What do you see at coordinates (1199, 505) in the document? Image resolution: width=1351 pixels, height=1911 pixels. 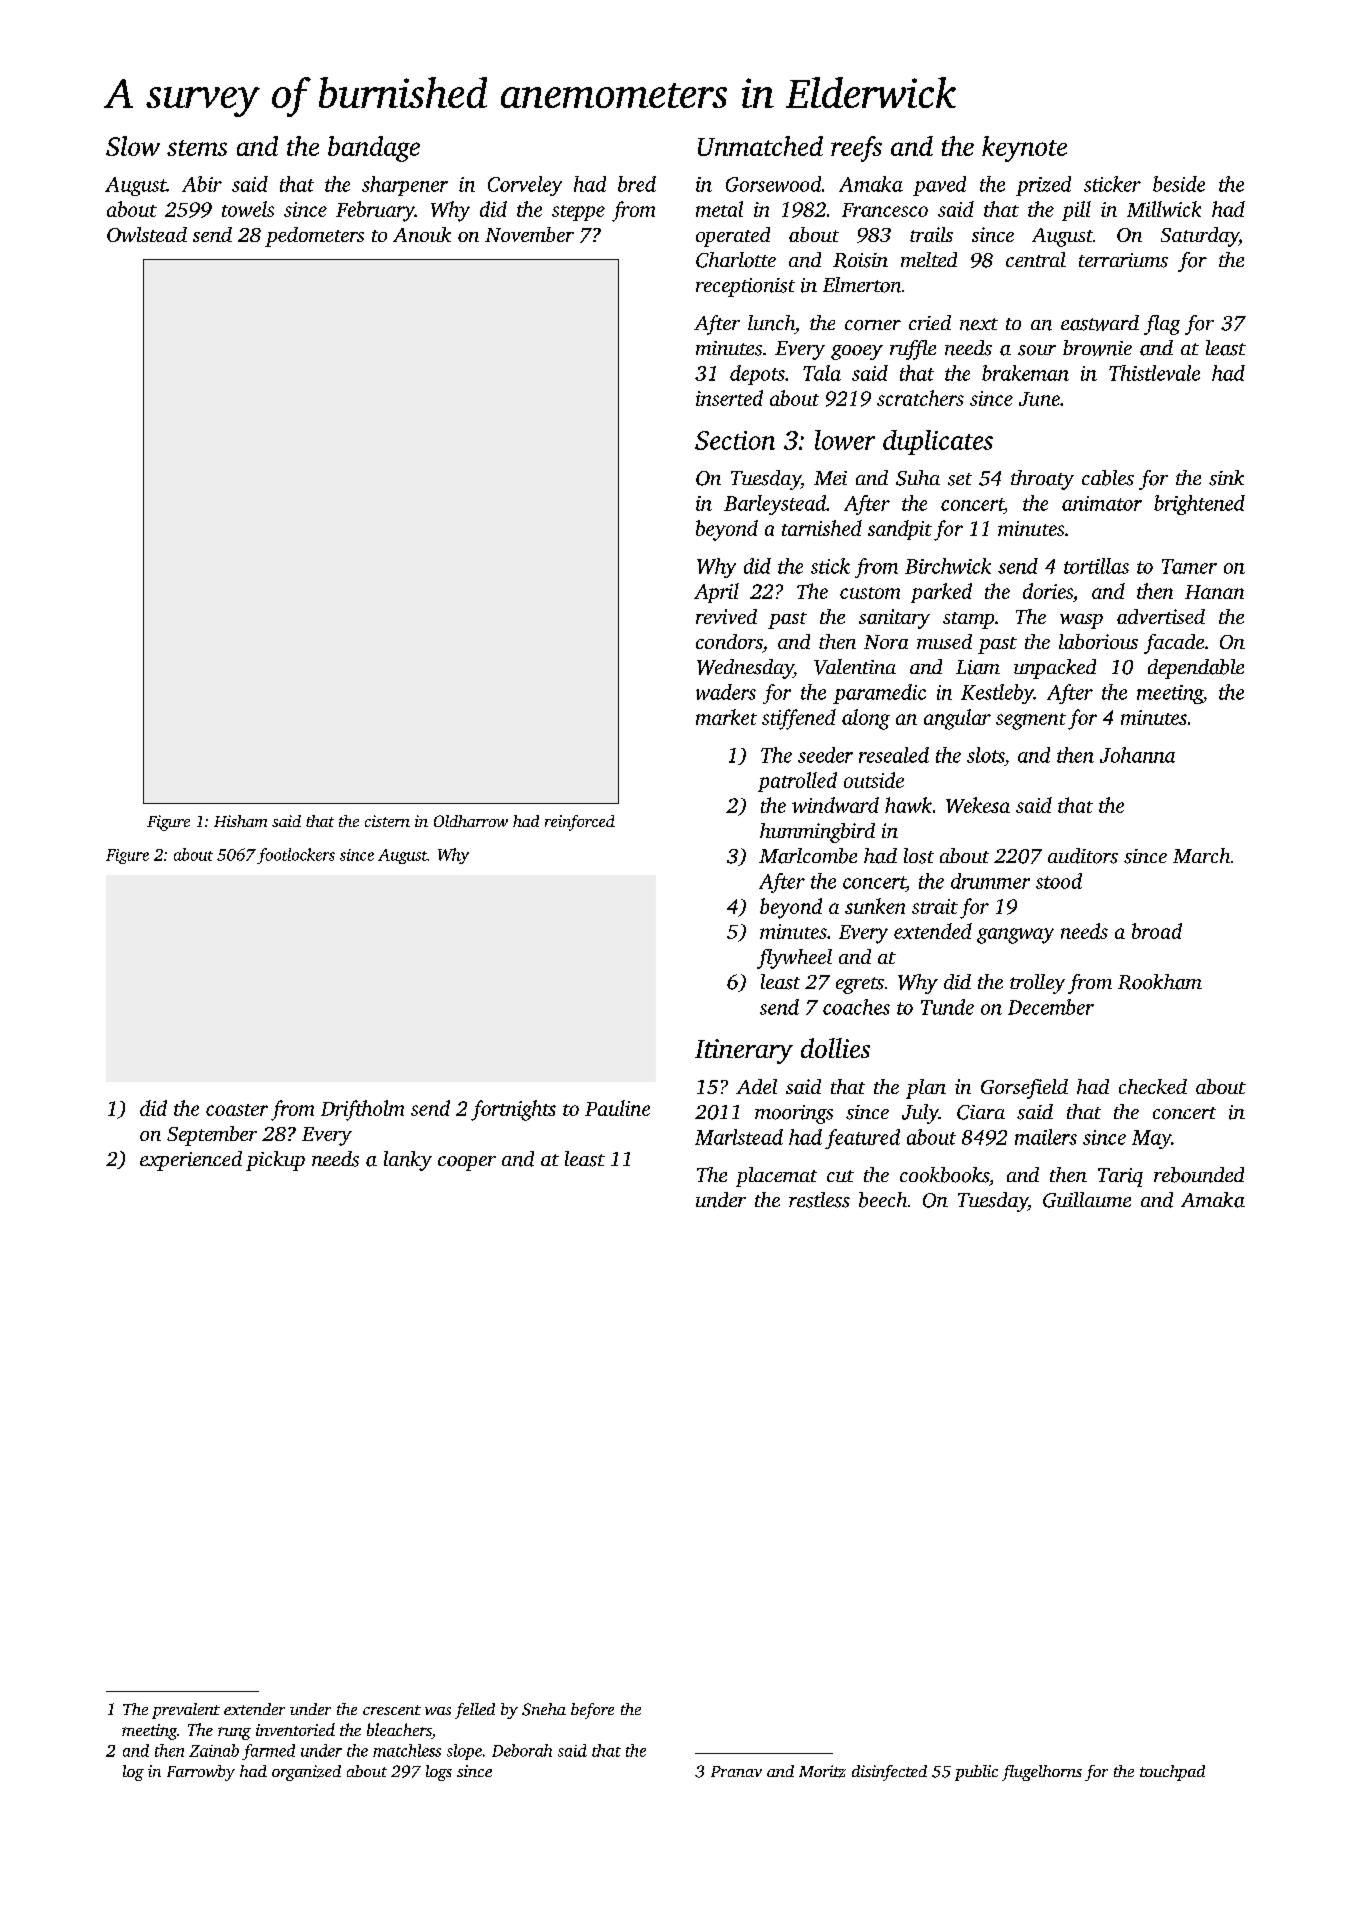 I see `brightened` at bounding box center [1199, 505].
